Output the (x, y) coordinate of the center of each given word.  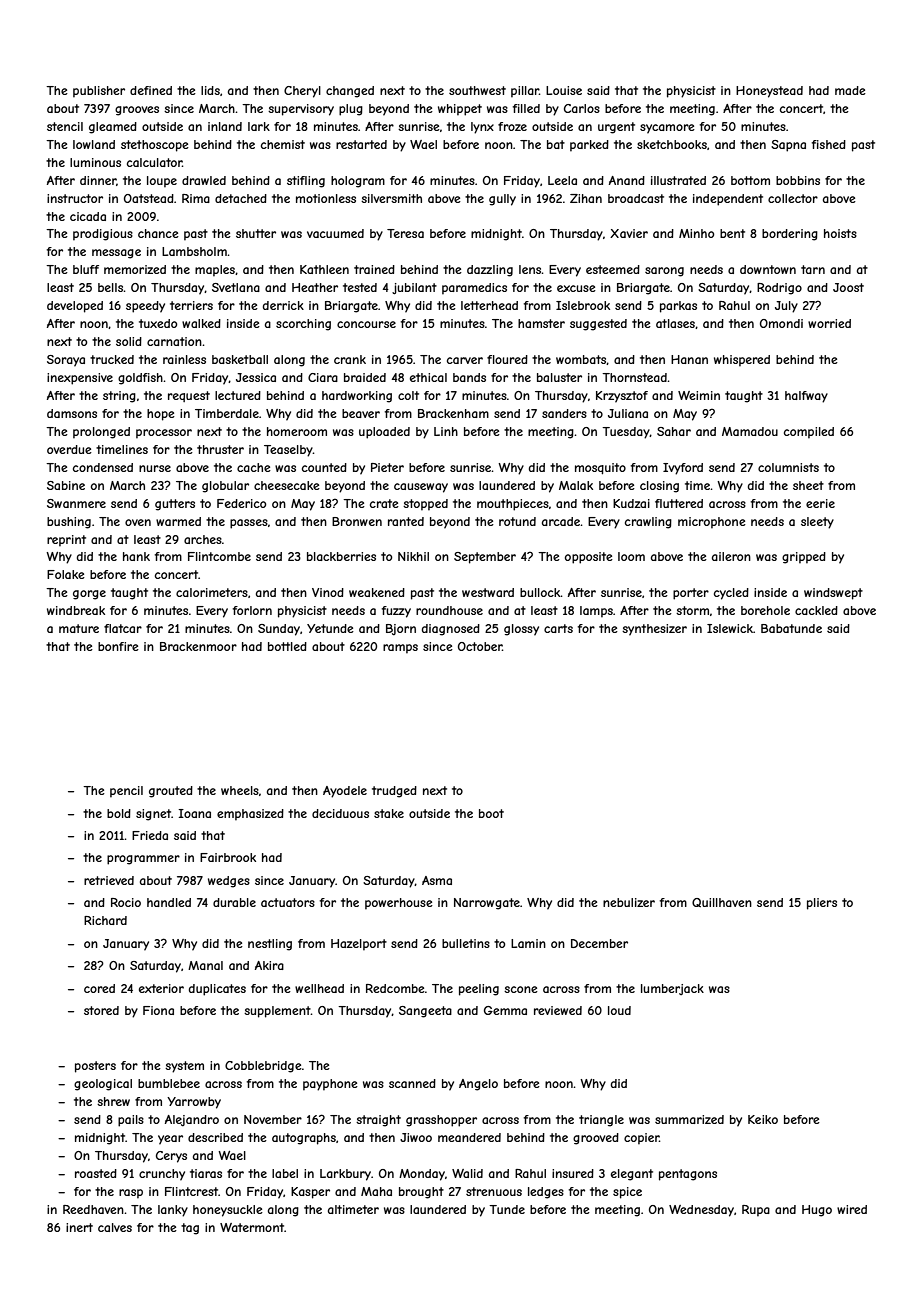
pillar (525, 92)
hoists (840, 233)
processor (164, 434)
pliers (822, 904)
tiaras (206, 1173)
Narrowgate (487, 904)
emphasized (250, 815)
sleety (817, 523)
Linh (446, 431)
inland (225, 126)
